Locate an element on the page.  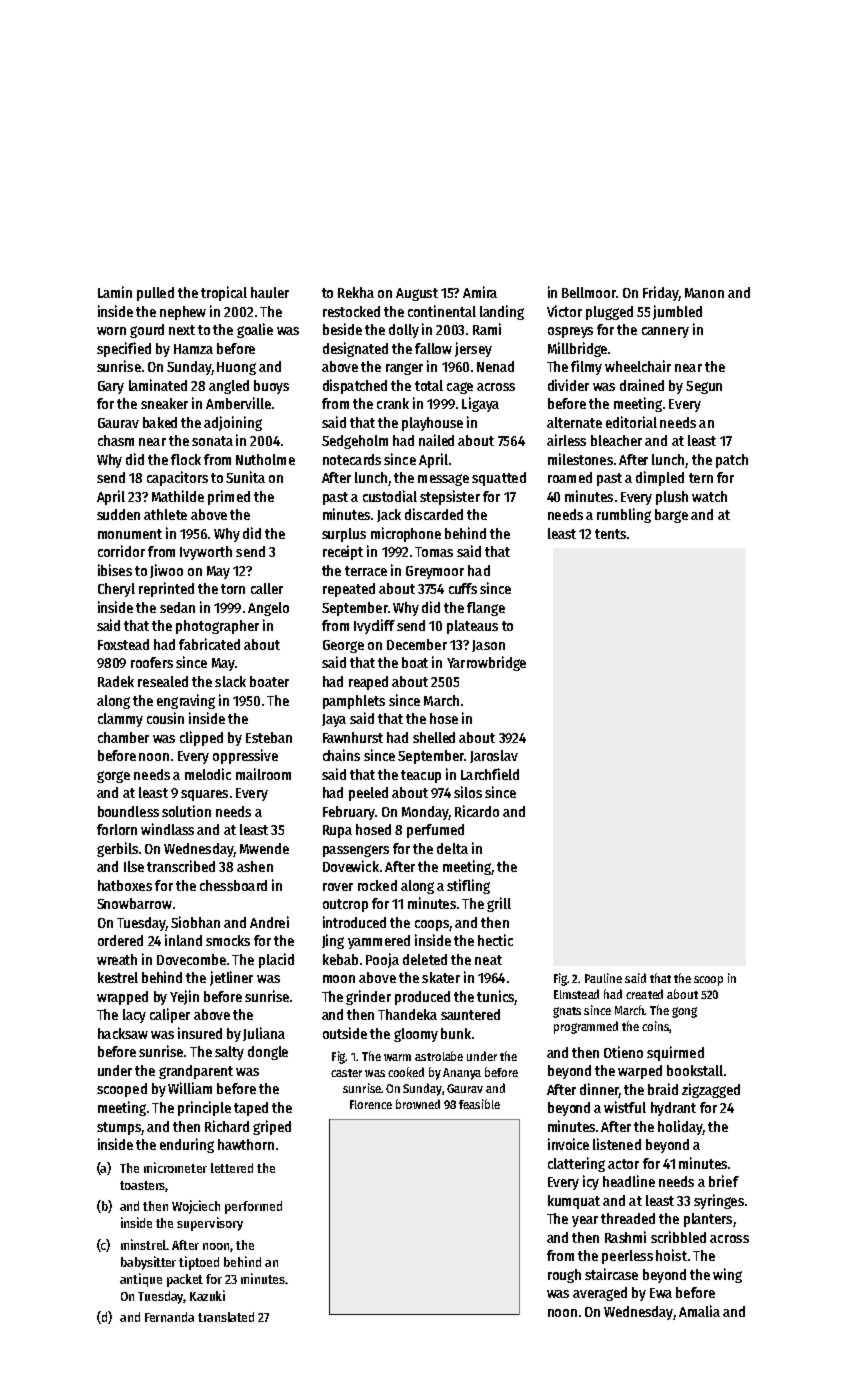
cage is located at coordinates (460, 388).
